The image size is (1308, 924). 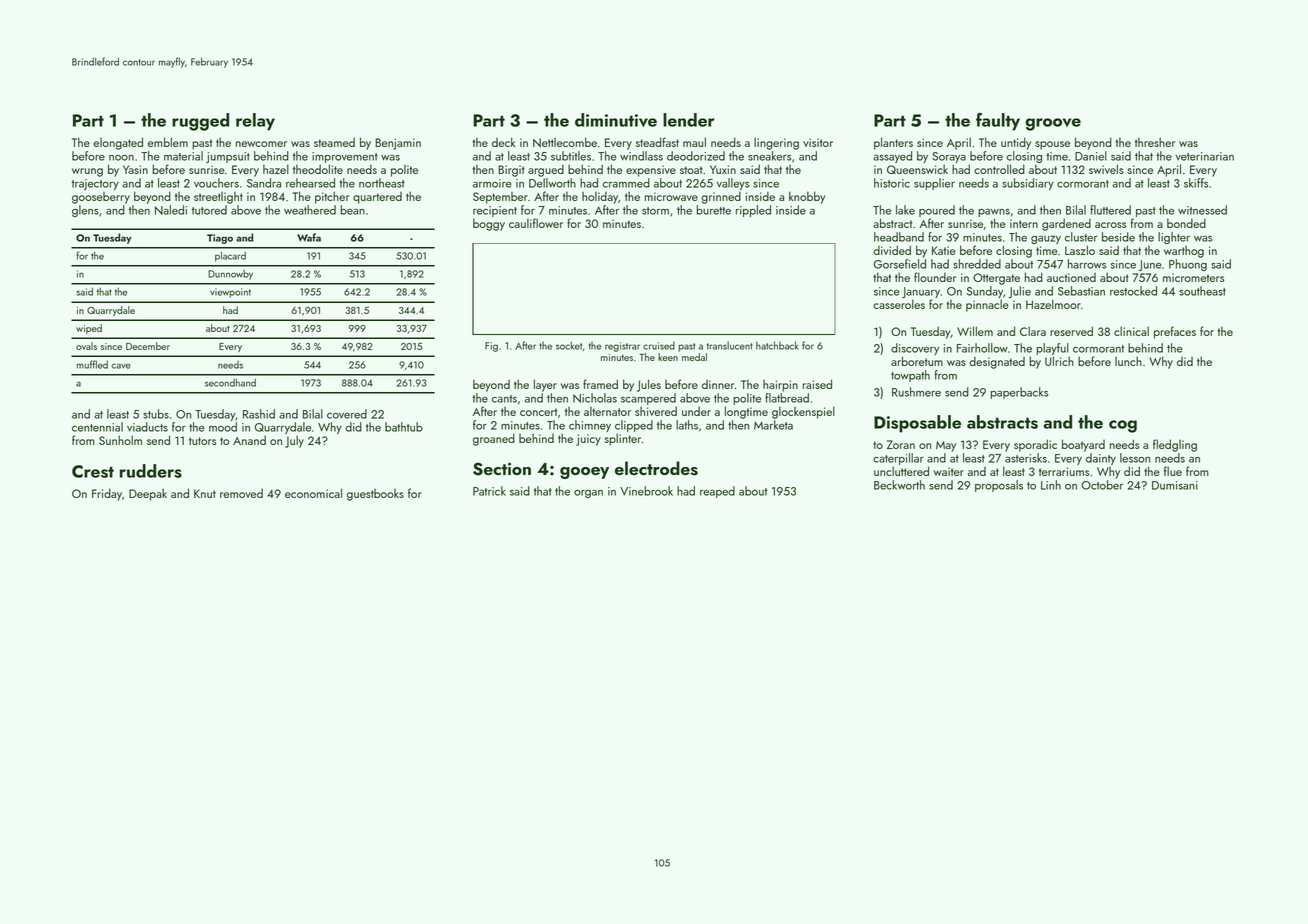 What do you see at coordinates (1204, 156) in the screenshot?
I see `veterinarian` at bounding box center [1204, 156].
